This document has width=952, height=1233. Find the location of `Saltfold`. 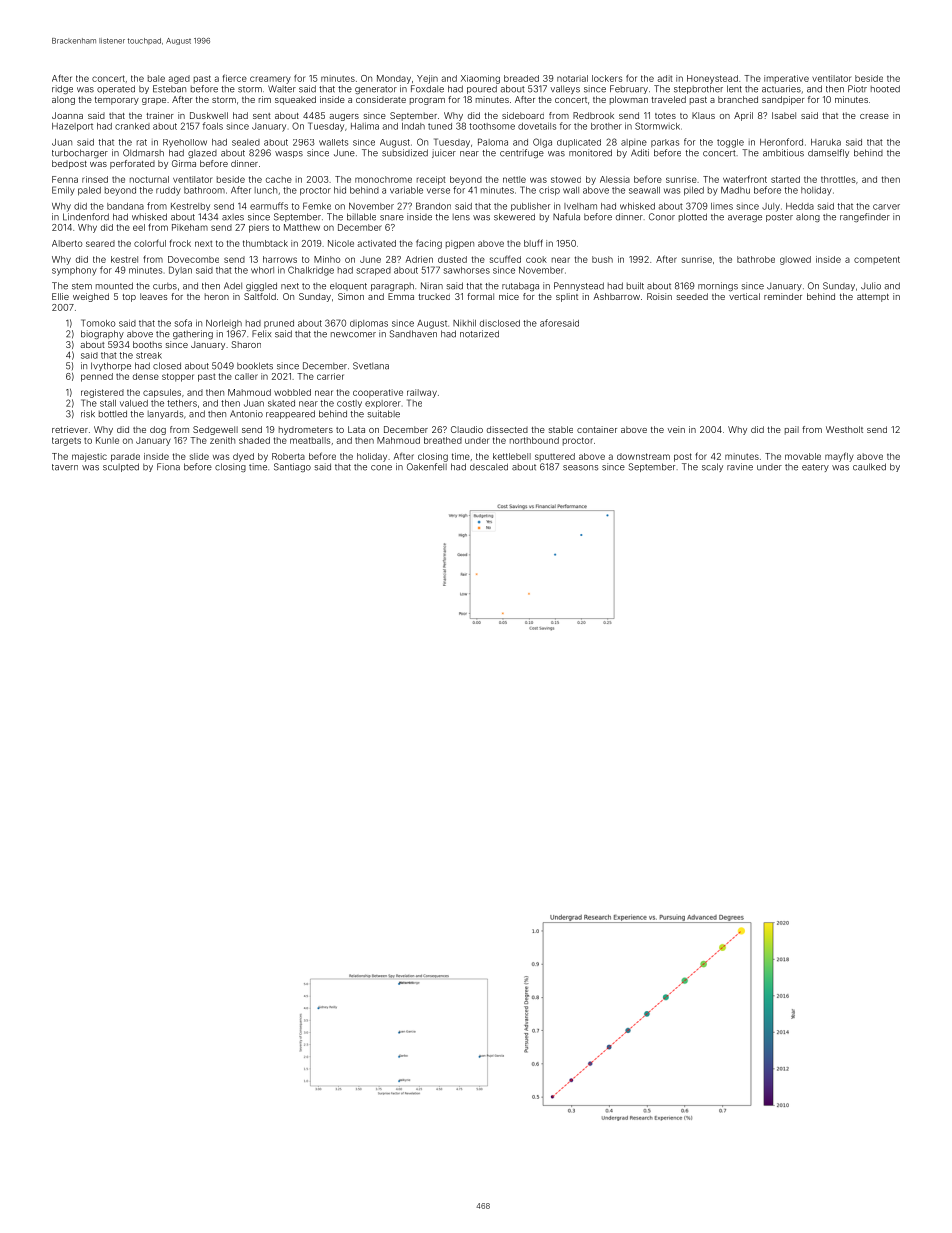

Saltfold is located at coordinates (260, 296).
